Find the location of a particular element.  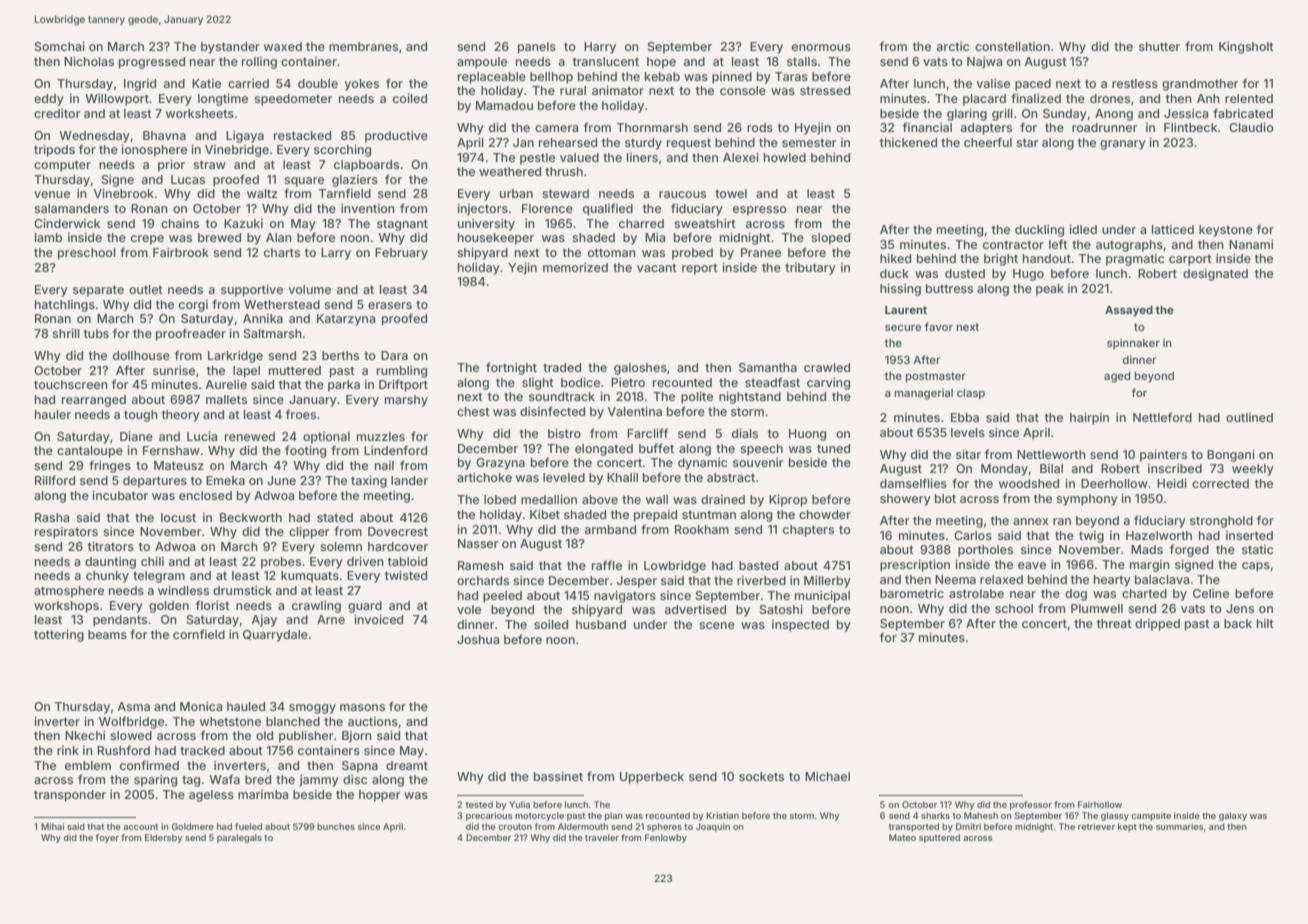

Mihai is located at coordinates (52, 826).
